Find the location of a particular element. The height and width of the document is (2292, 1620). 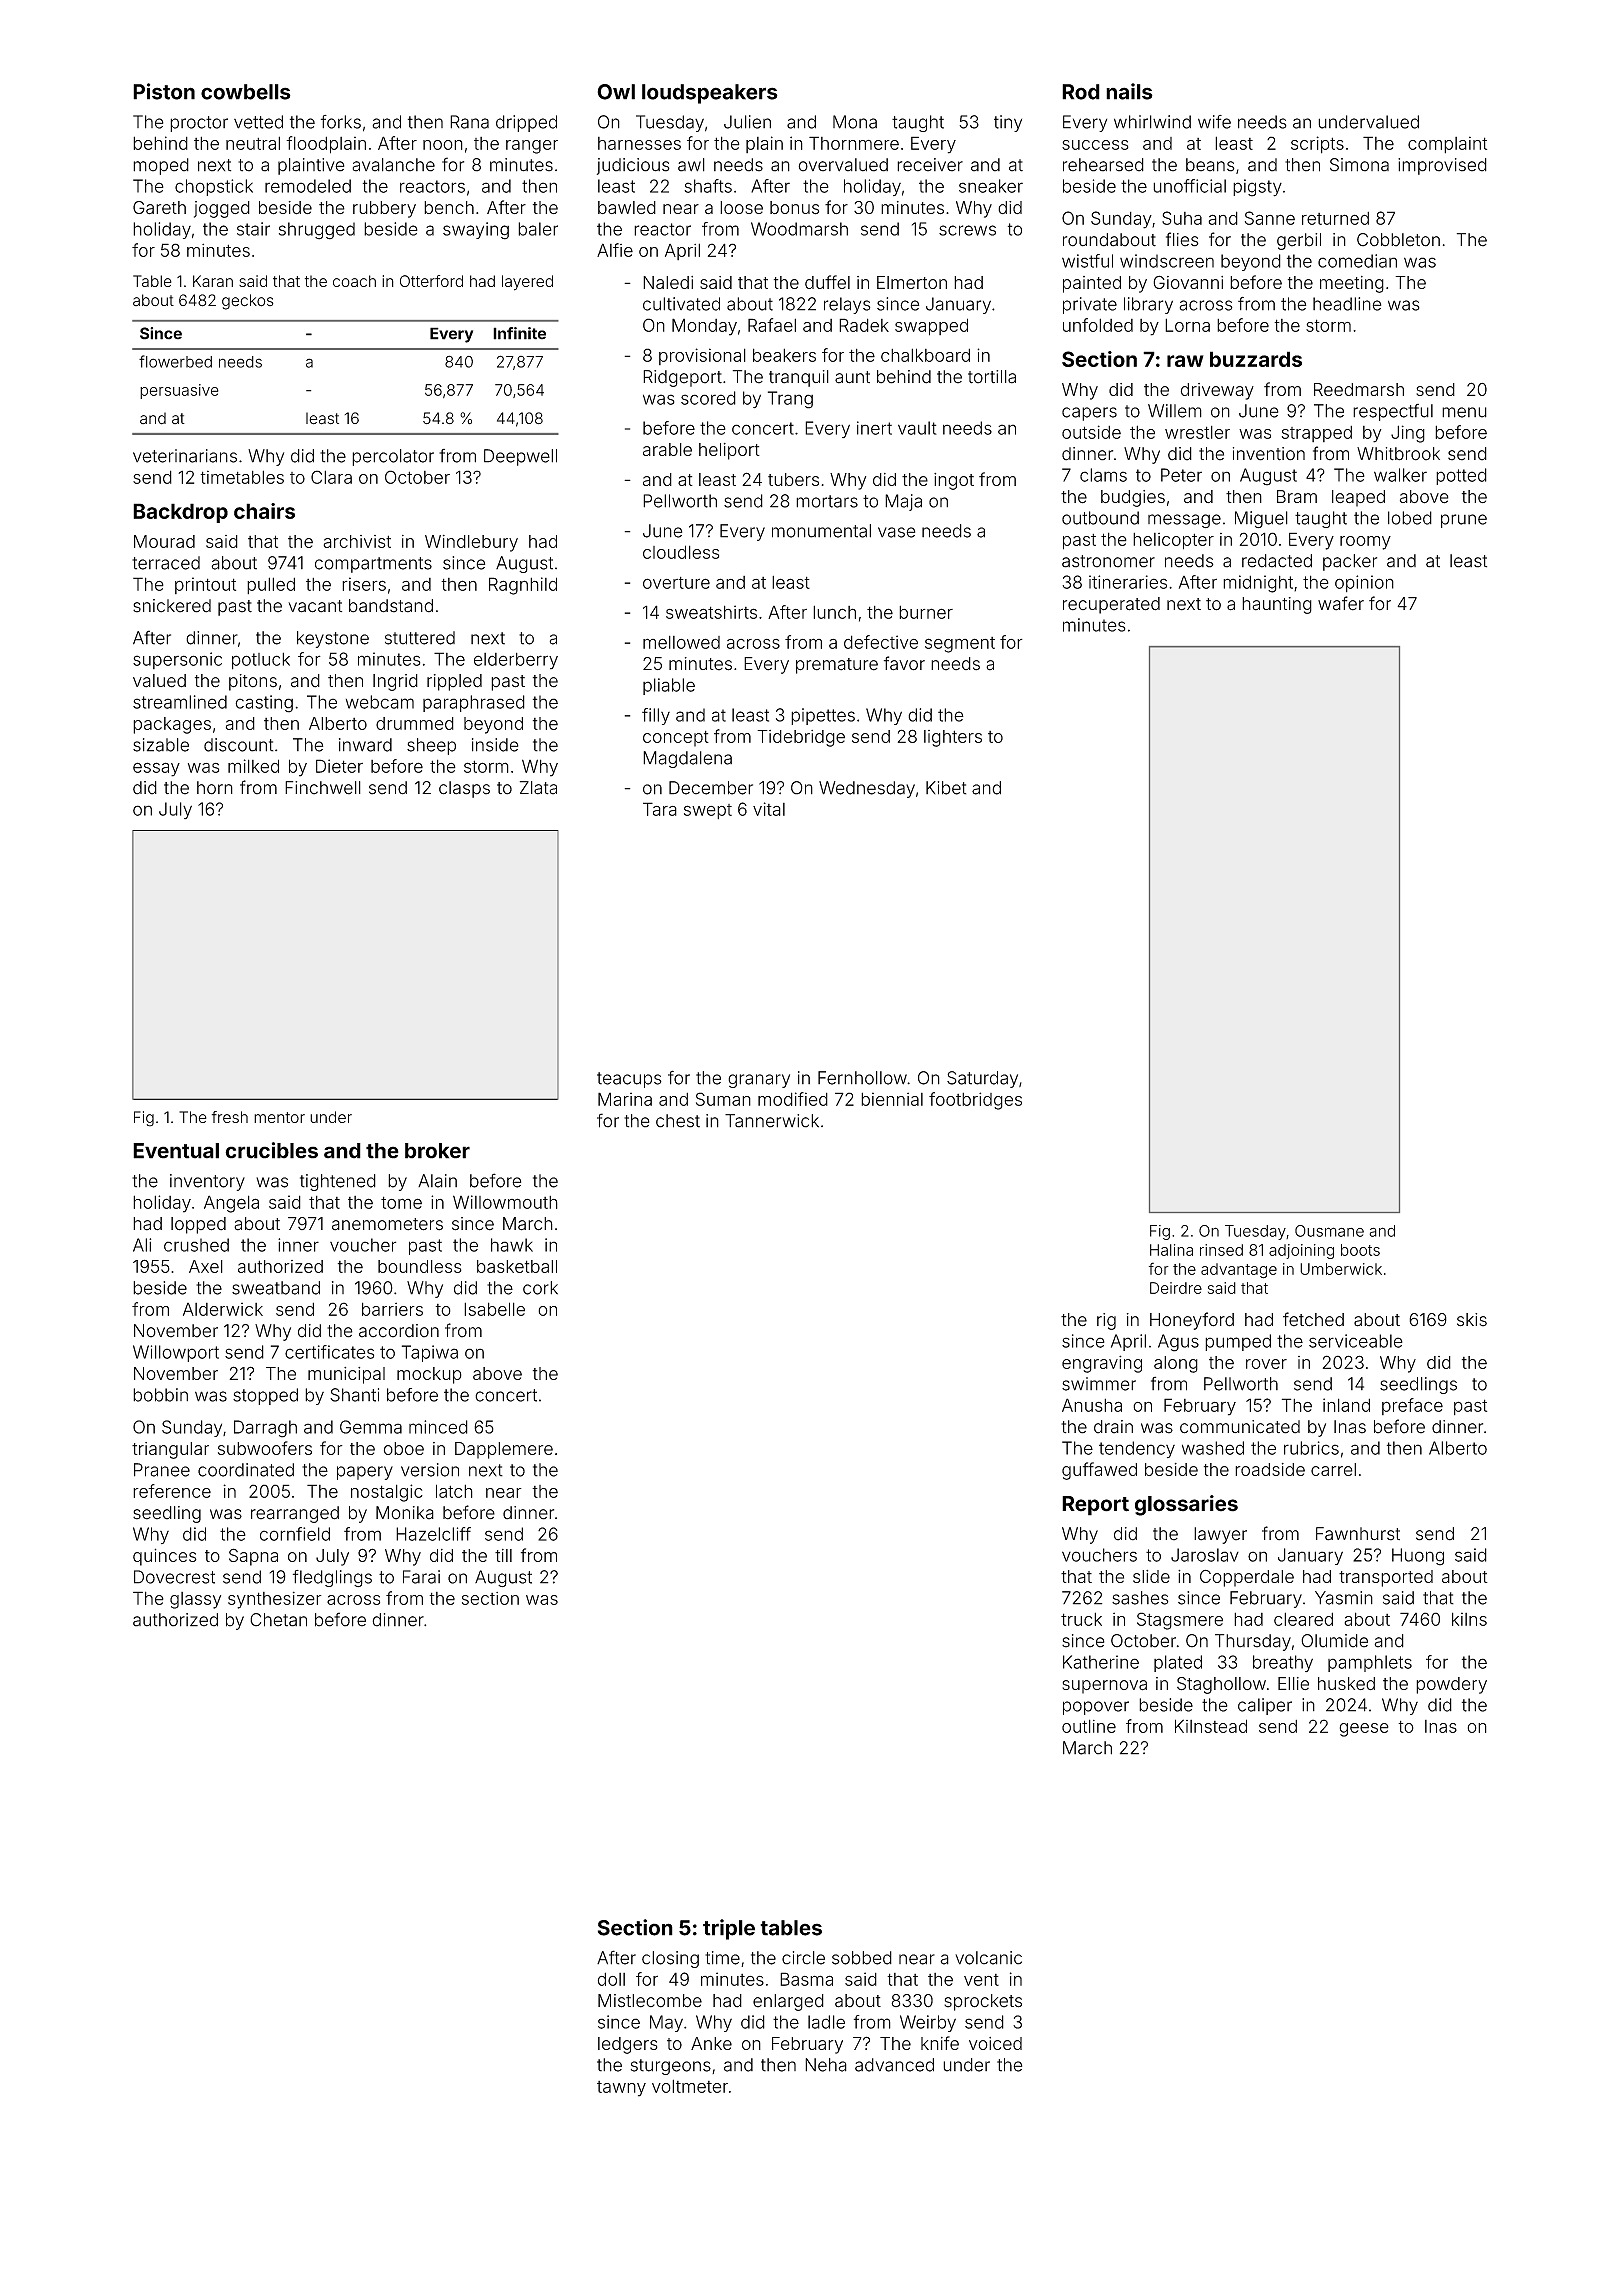

voiced is located at coordinates (995, 2043).
